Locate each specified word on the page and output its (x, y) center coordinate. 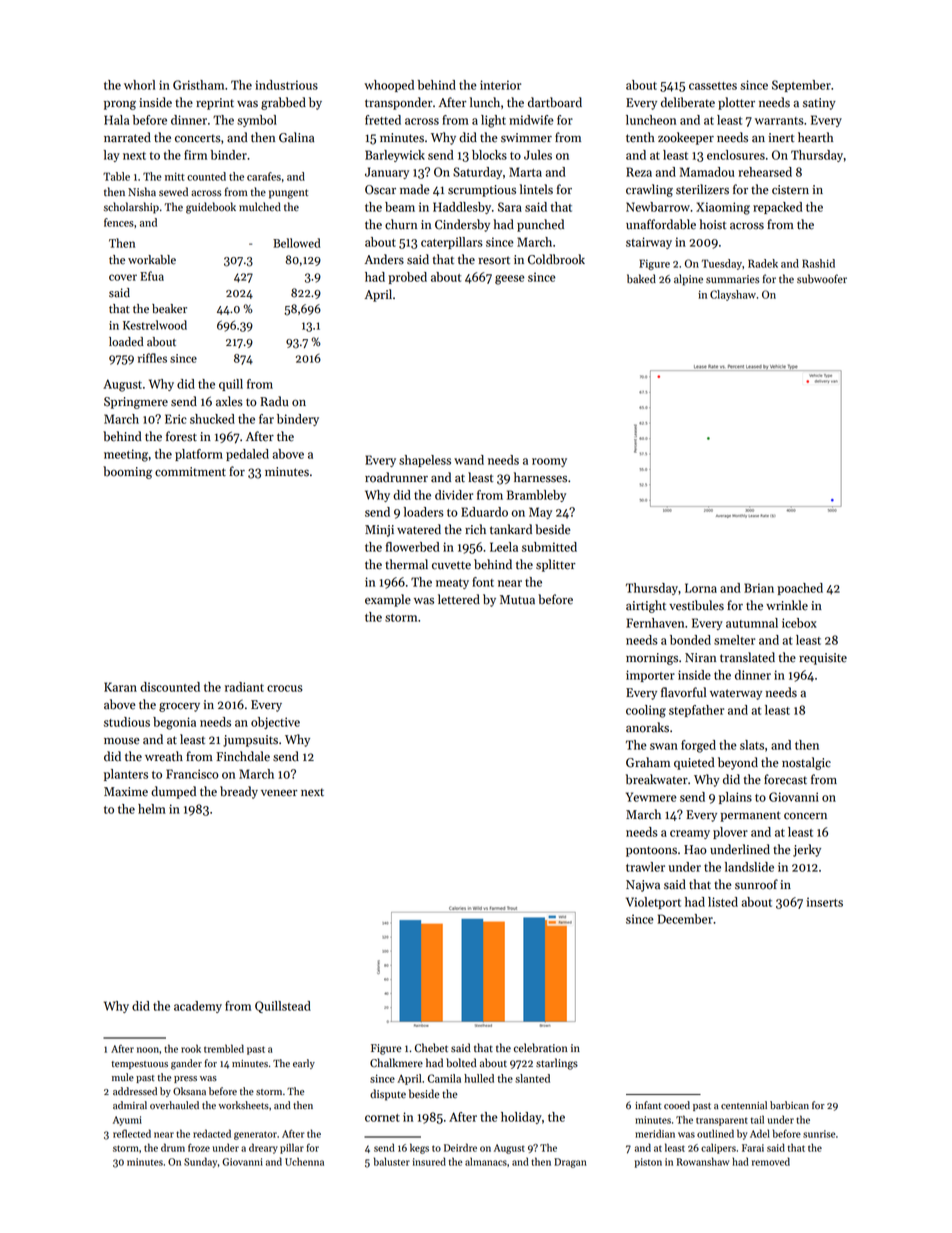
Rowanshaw (703, 1161)
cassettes (713, 86)
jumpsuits (250, 741)
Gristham (198, 85)
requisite (823, 659)
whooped (389, 86)
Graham (648, 762)
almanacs (486, 1161)
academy (198, 1007)
